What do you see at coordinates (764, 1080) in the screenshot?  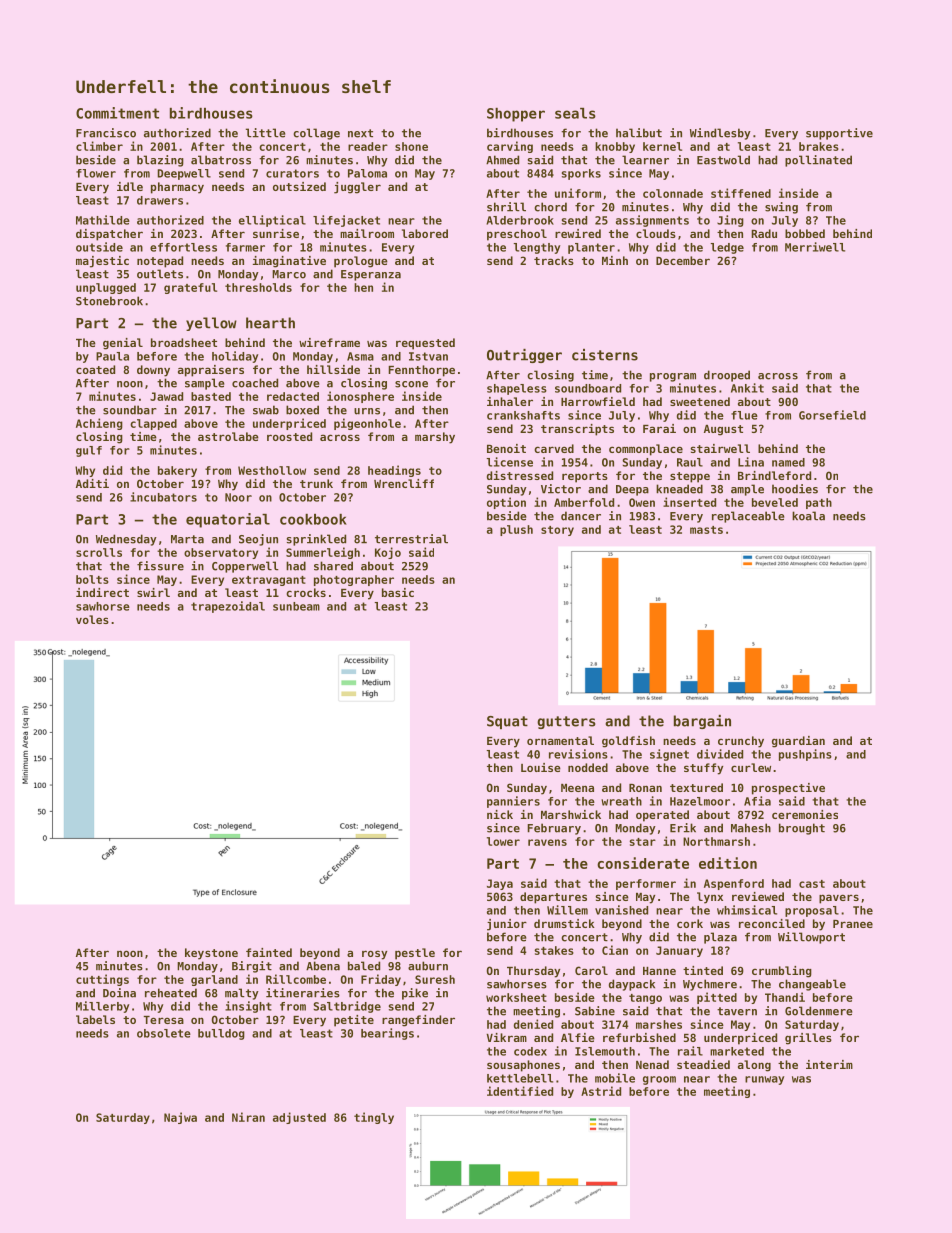 I see `runway` at bounding box center [764, 1080].
